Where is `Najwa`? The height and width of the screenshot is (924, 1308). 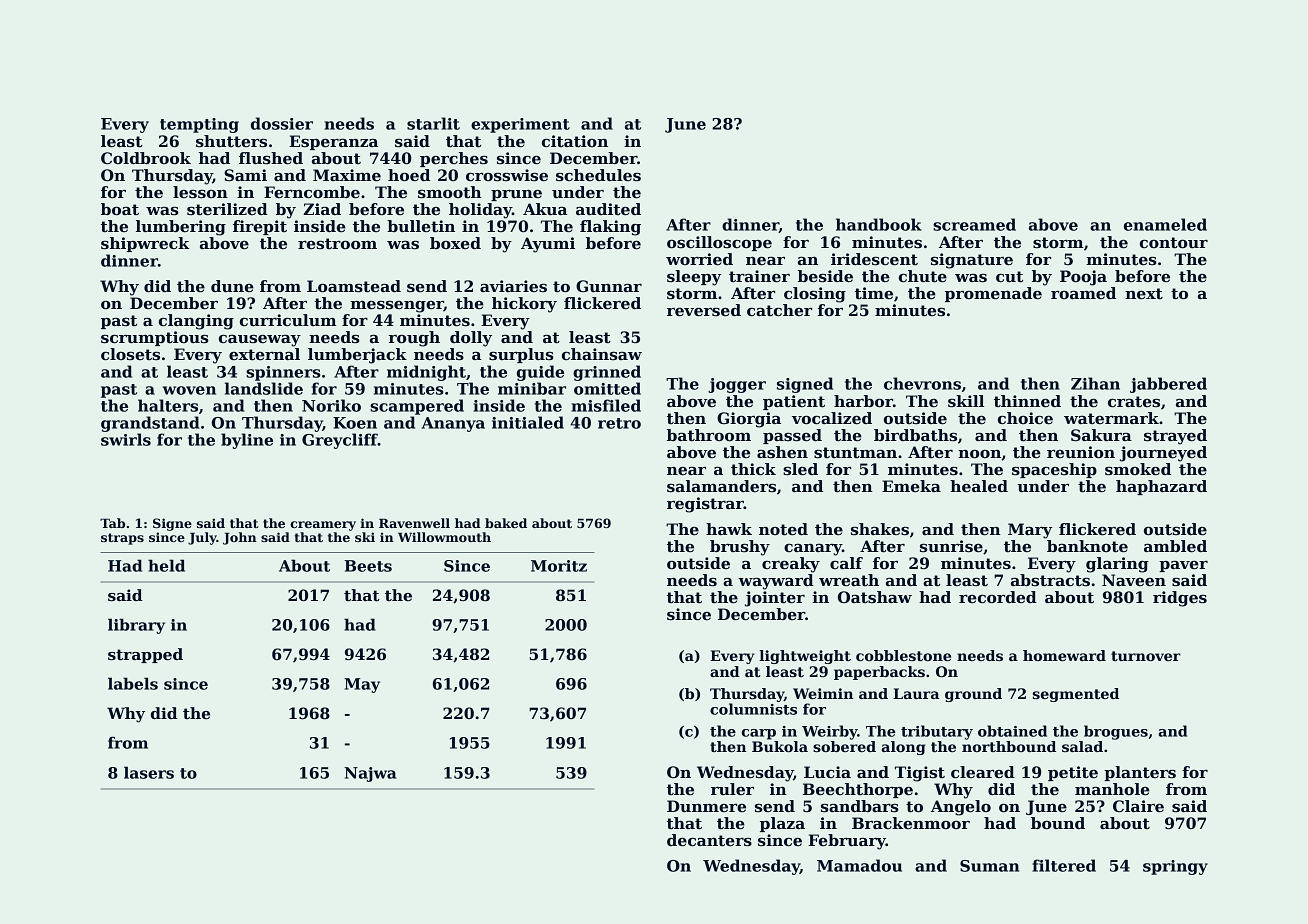 Najwa is located at coordinates (370, 774).
